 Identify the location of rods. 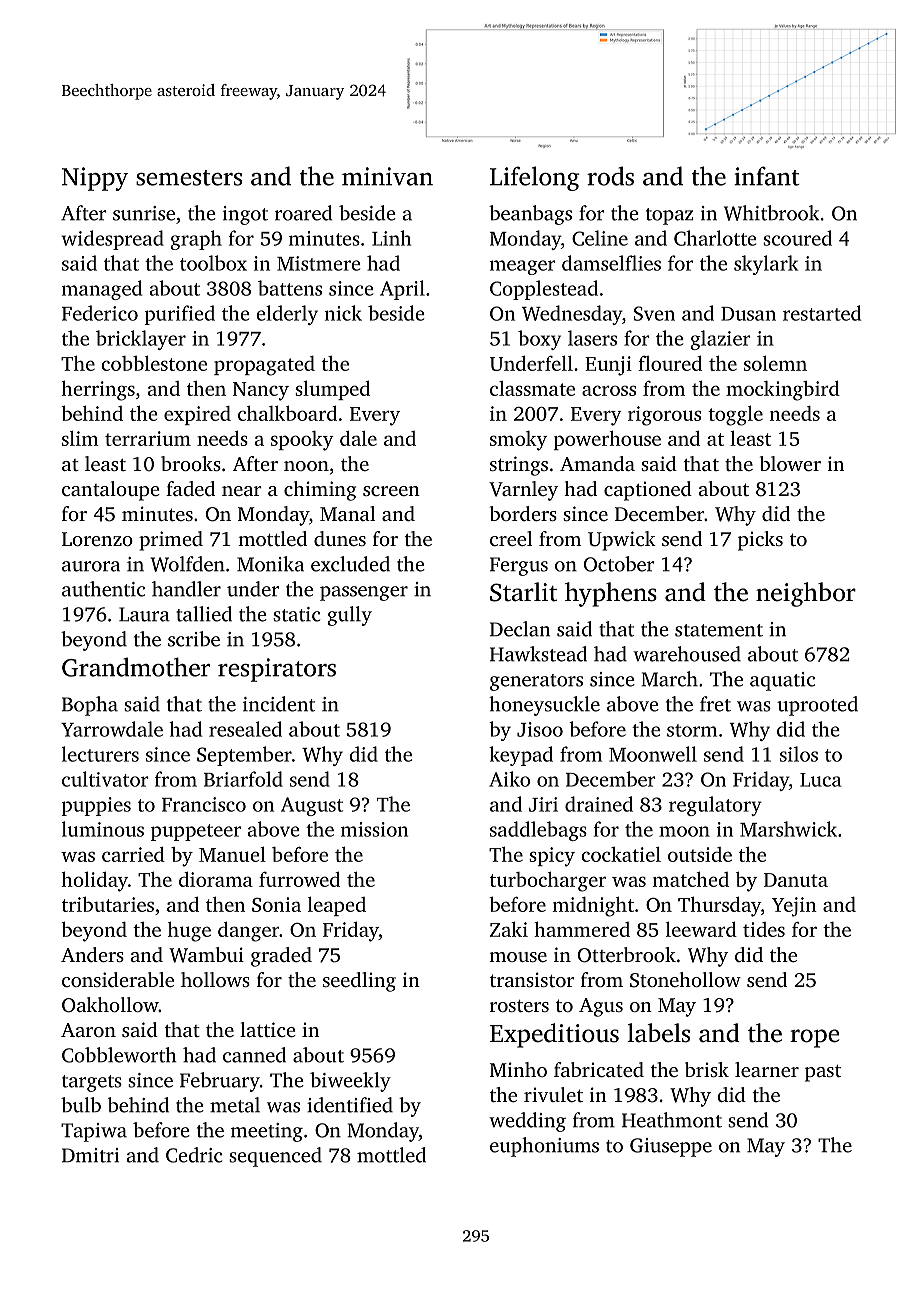
(610, 176).
